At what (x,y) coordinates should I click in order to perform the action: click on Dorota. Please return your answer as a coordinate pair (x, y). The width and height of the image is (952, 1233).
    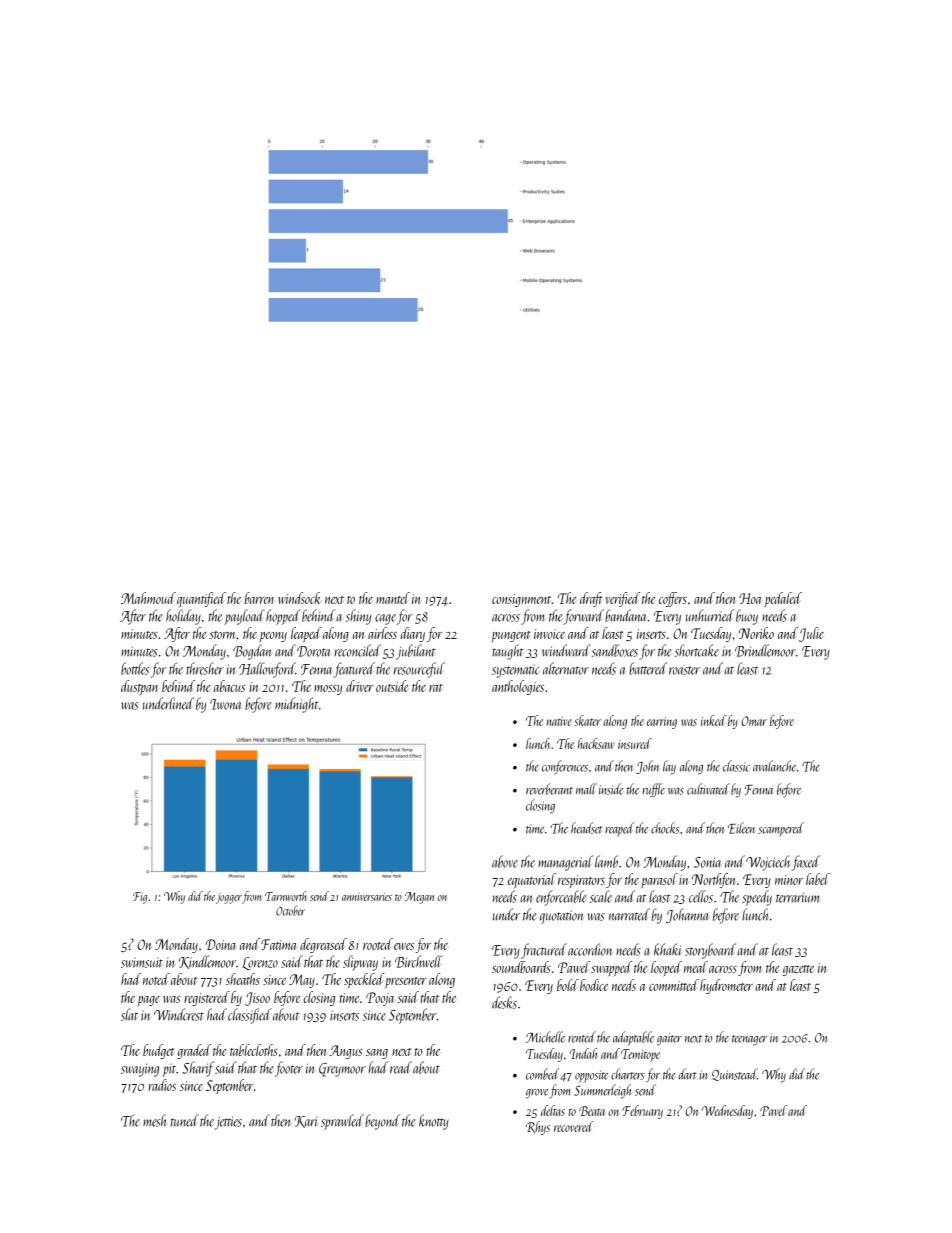
    Looking at the image, I should click on (313, 651).
